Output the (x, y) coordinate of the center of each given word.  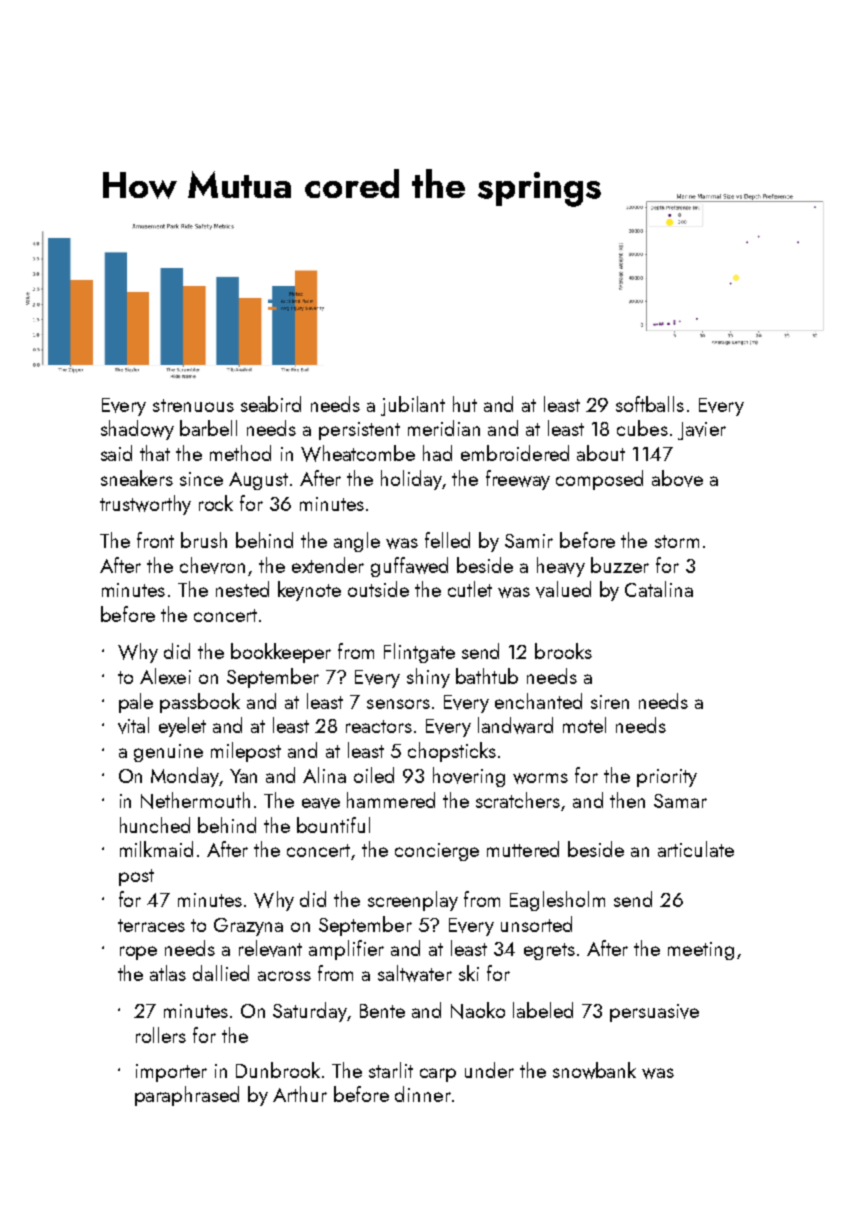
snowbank (594, 1070)
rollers (161, 1035)
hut (465, 404)
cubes (642, 428)
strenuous (193, 405)
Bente (382, 1011)
